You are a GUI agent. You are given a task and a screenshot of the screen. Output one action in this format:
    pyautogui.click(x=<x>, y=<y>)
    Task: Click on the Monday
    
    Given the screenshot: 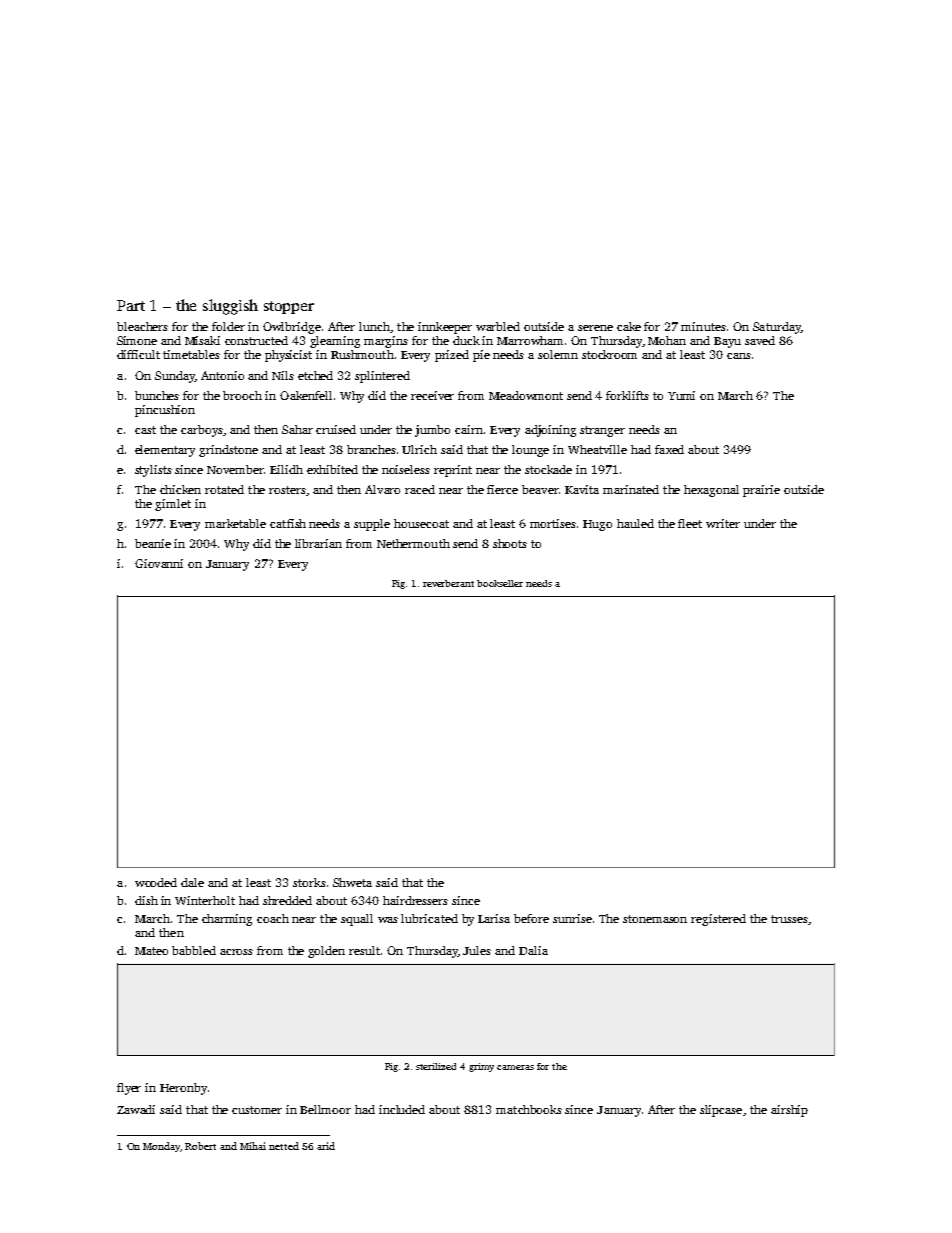 What is the action you would take?
    pyautogui.click(x=161, y=1147)
